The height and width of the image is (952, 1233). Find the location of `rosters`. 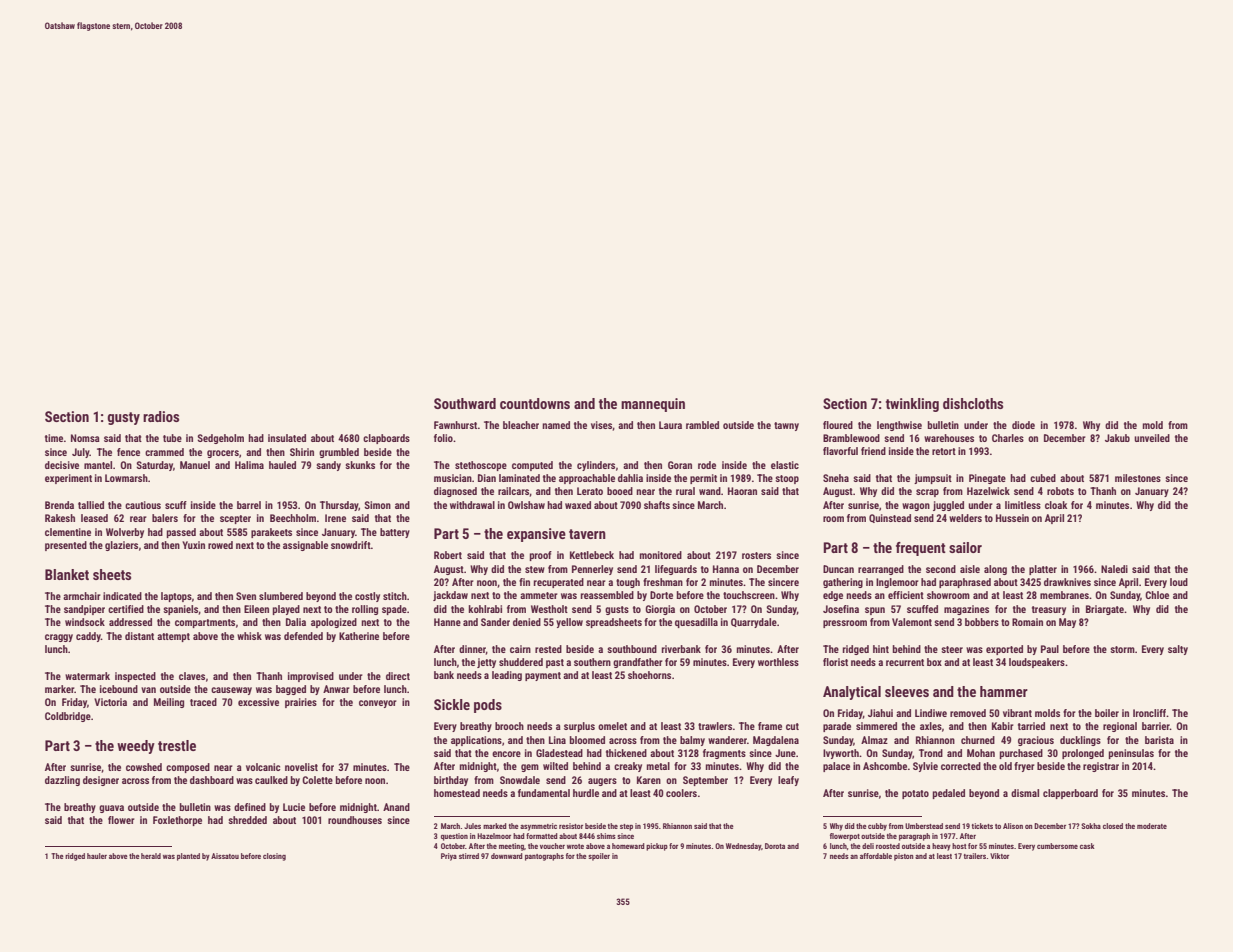

rosters is located at coordinates (756, 555).
